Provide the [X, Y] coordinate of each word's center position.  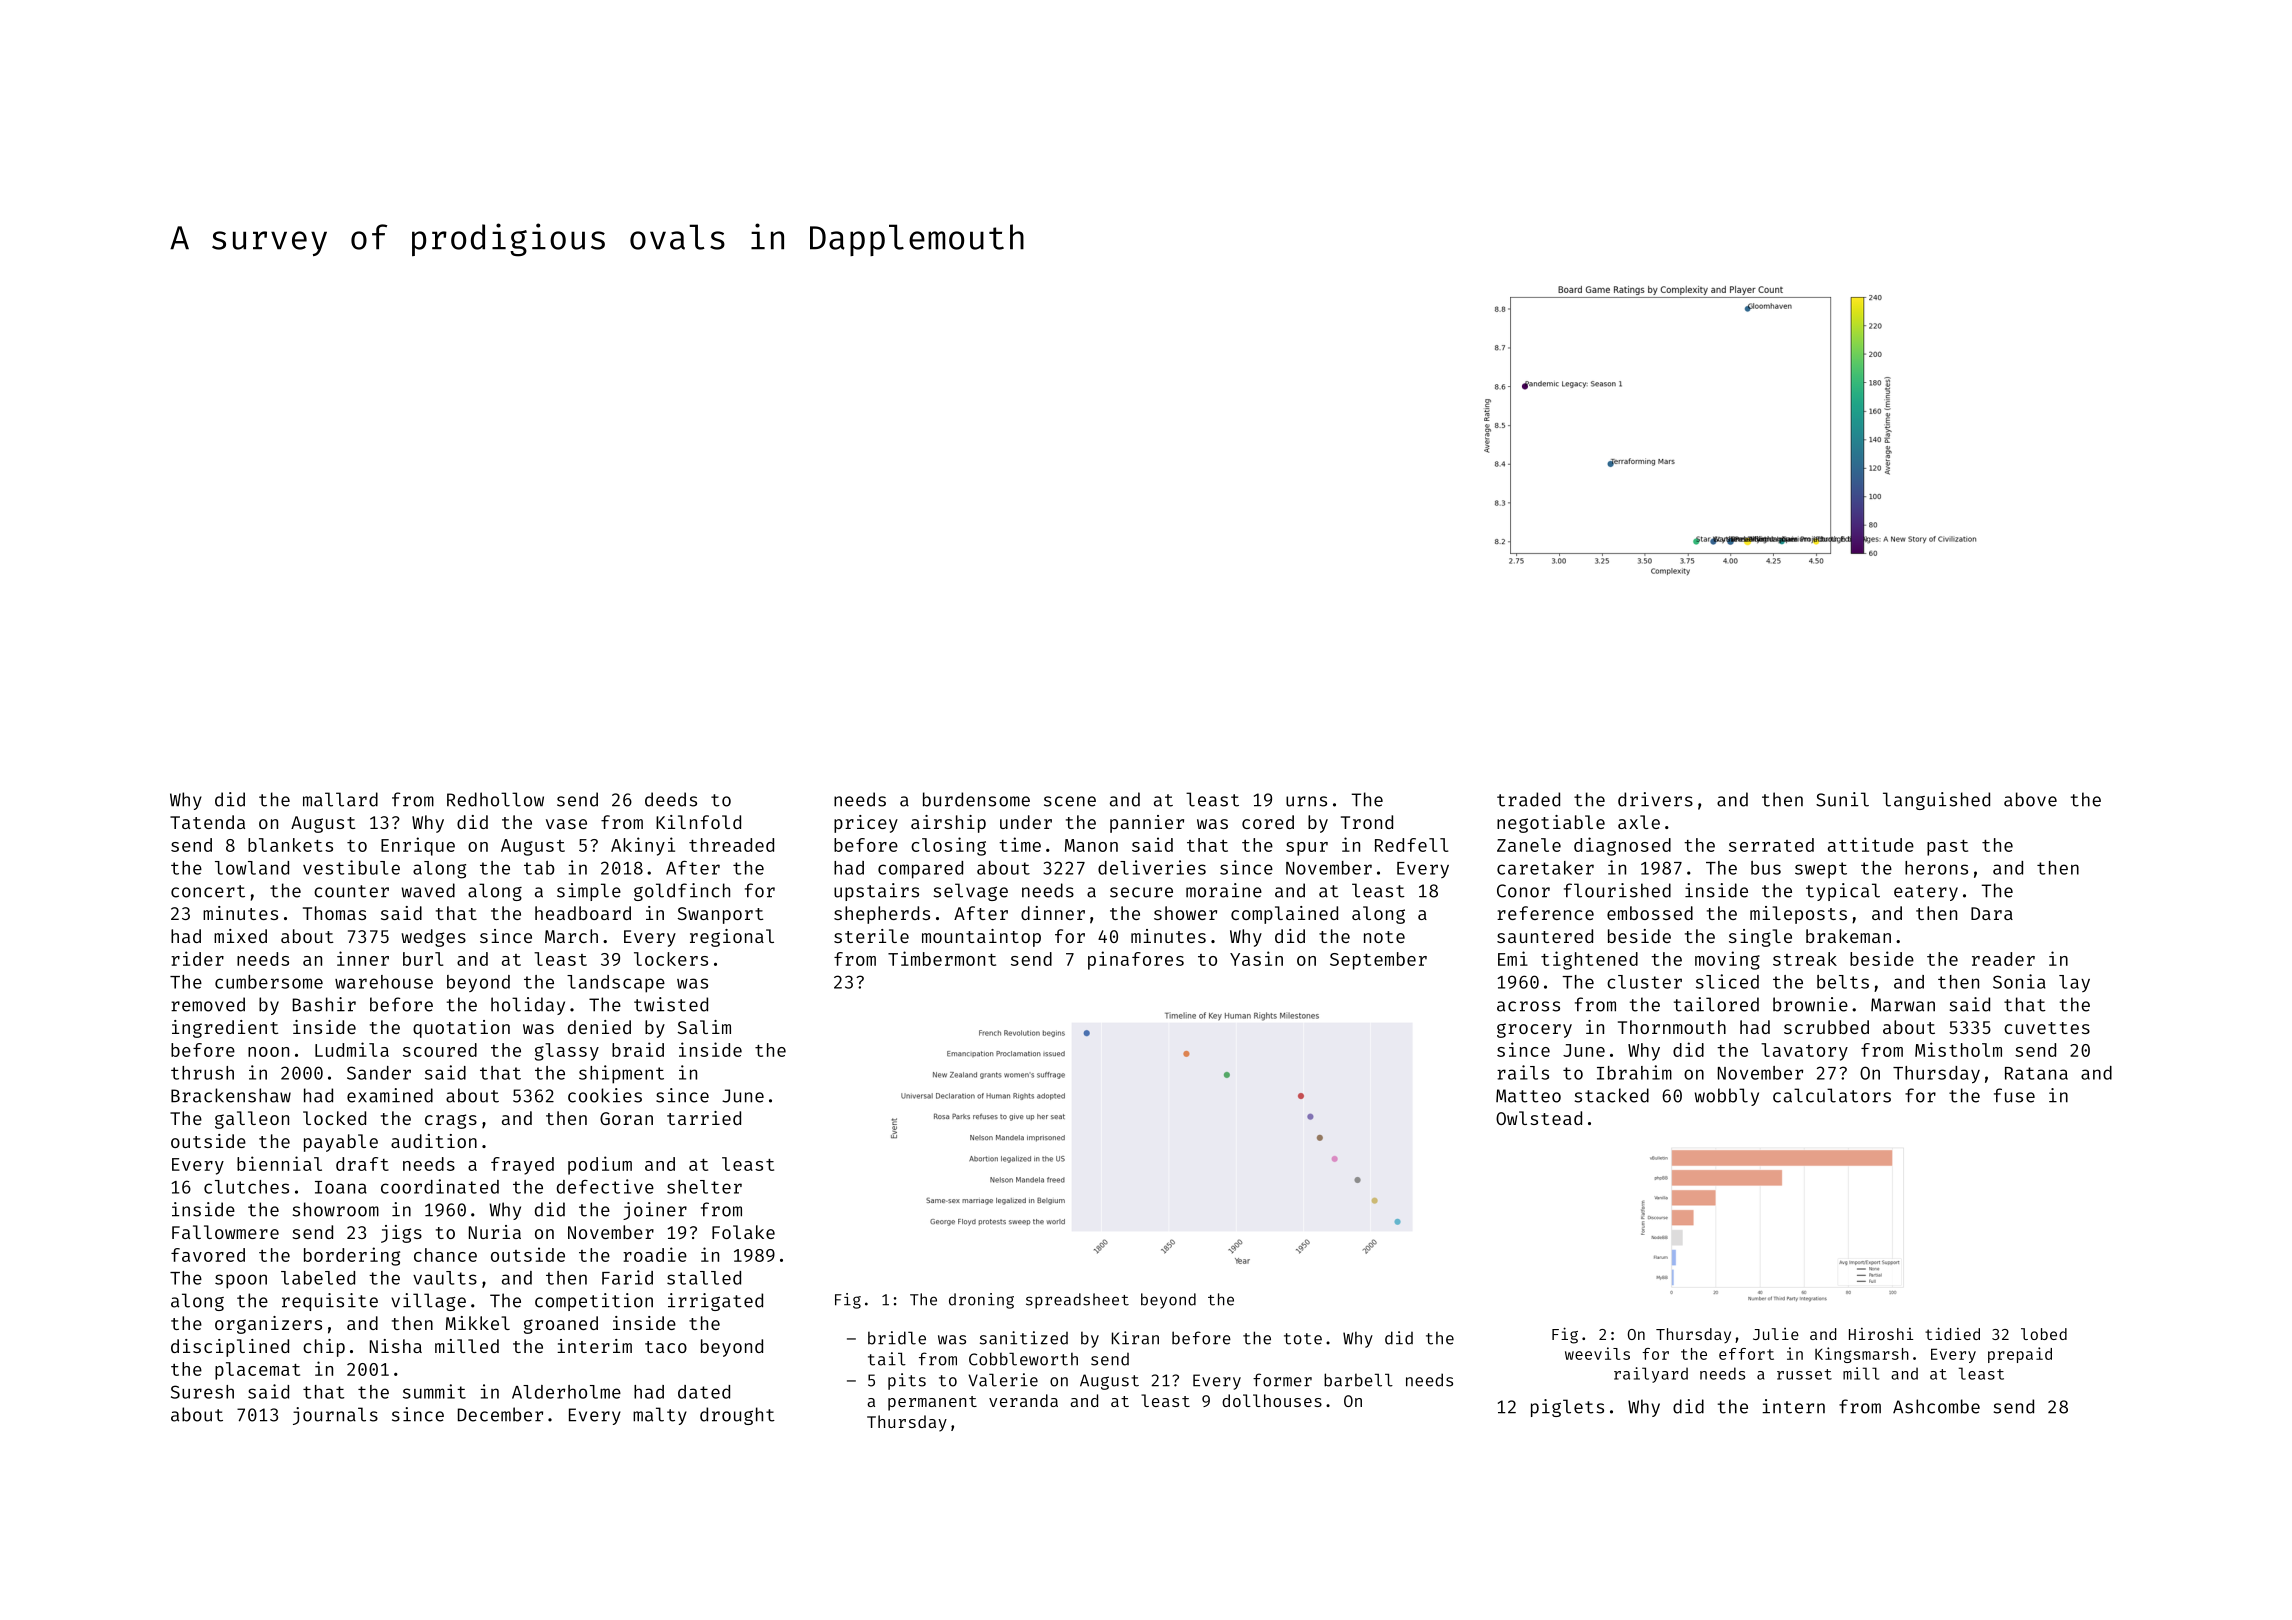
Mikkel [478, 1323]
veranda [1023, 1400]
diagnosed [1622, 846]
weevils [1597, 1353]
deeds [671, 799]
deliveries [1152, 867]
